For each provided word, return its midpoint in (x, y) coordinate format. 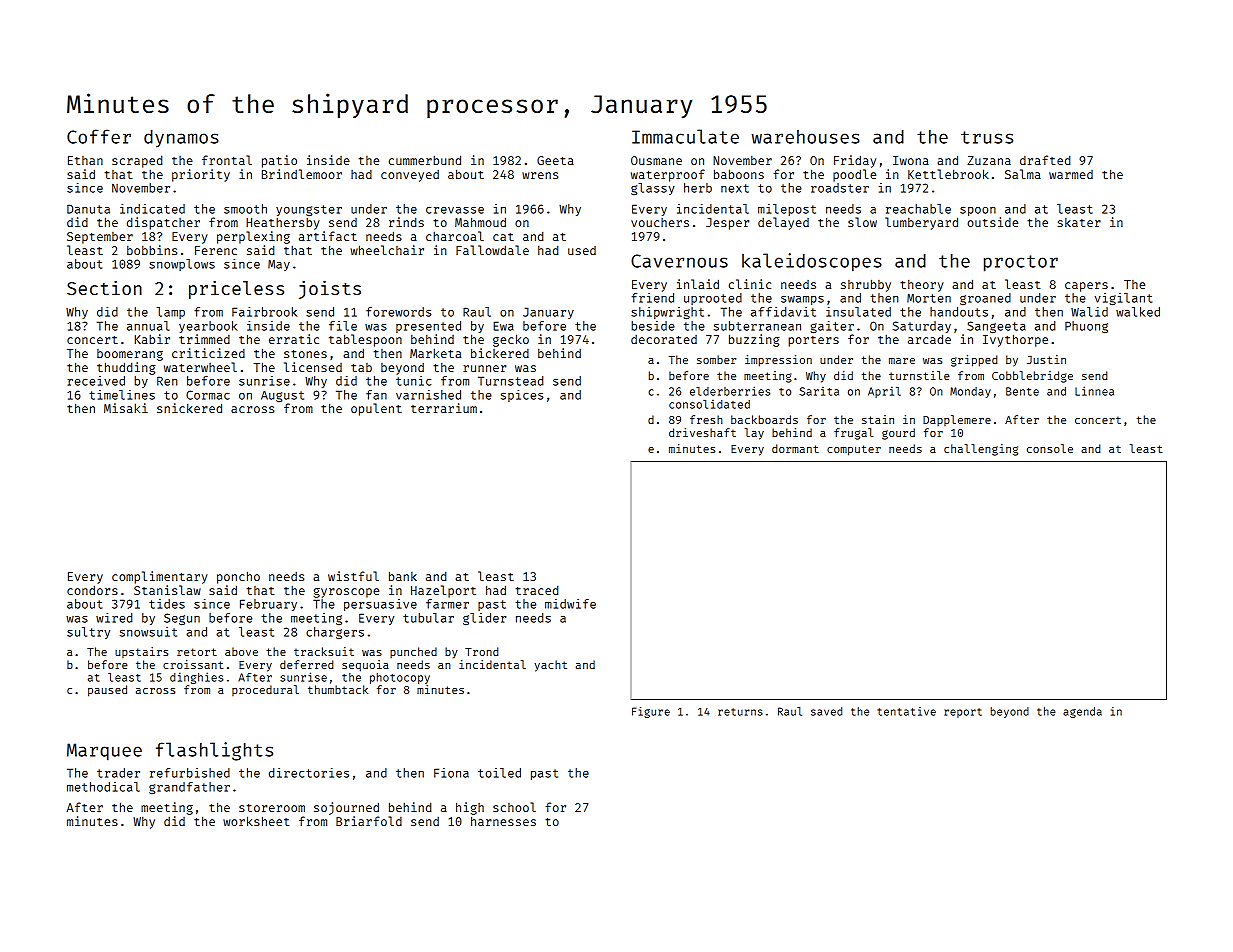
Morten (929, 298)
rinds (406, 222)
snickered (189, 408)
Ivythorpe (1015, 340)
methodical (103, 787)
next (735, 188)
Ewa (503, 326)
